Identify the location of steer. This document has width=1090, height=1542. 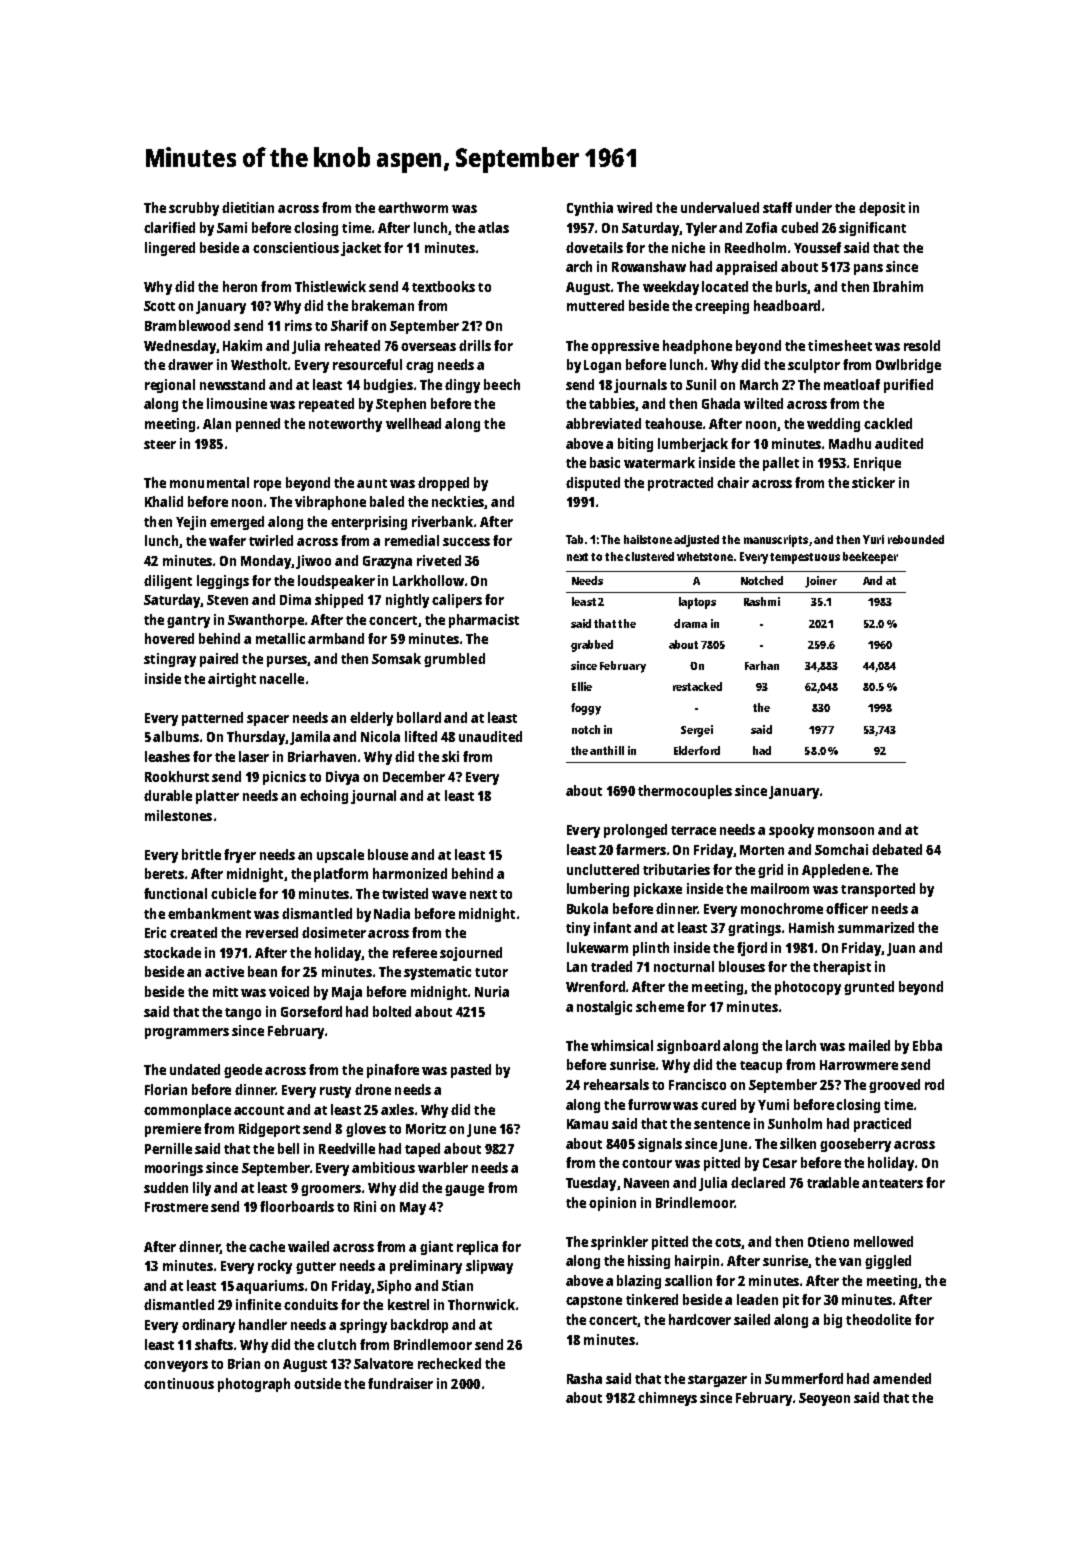
(160, 444).
